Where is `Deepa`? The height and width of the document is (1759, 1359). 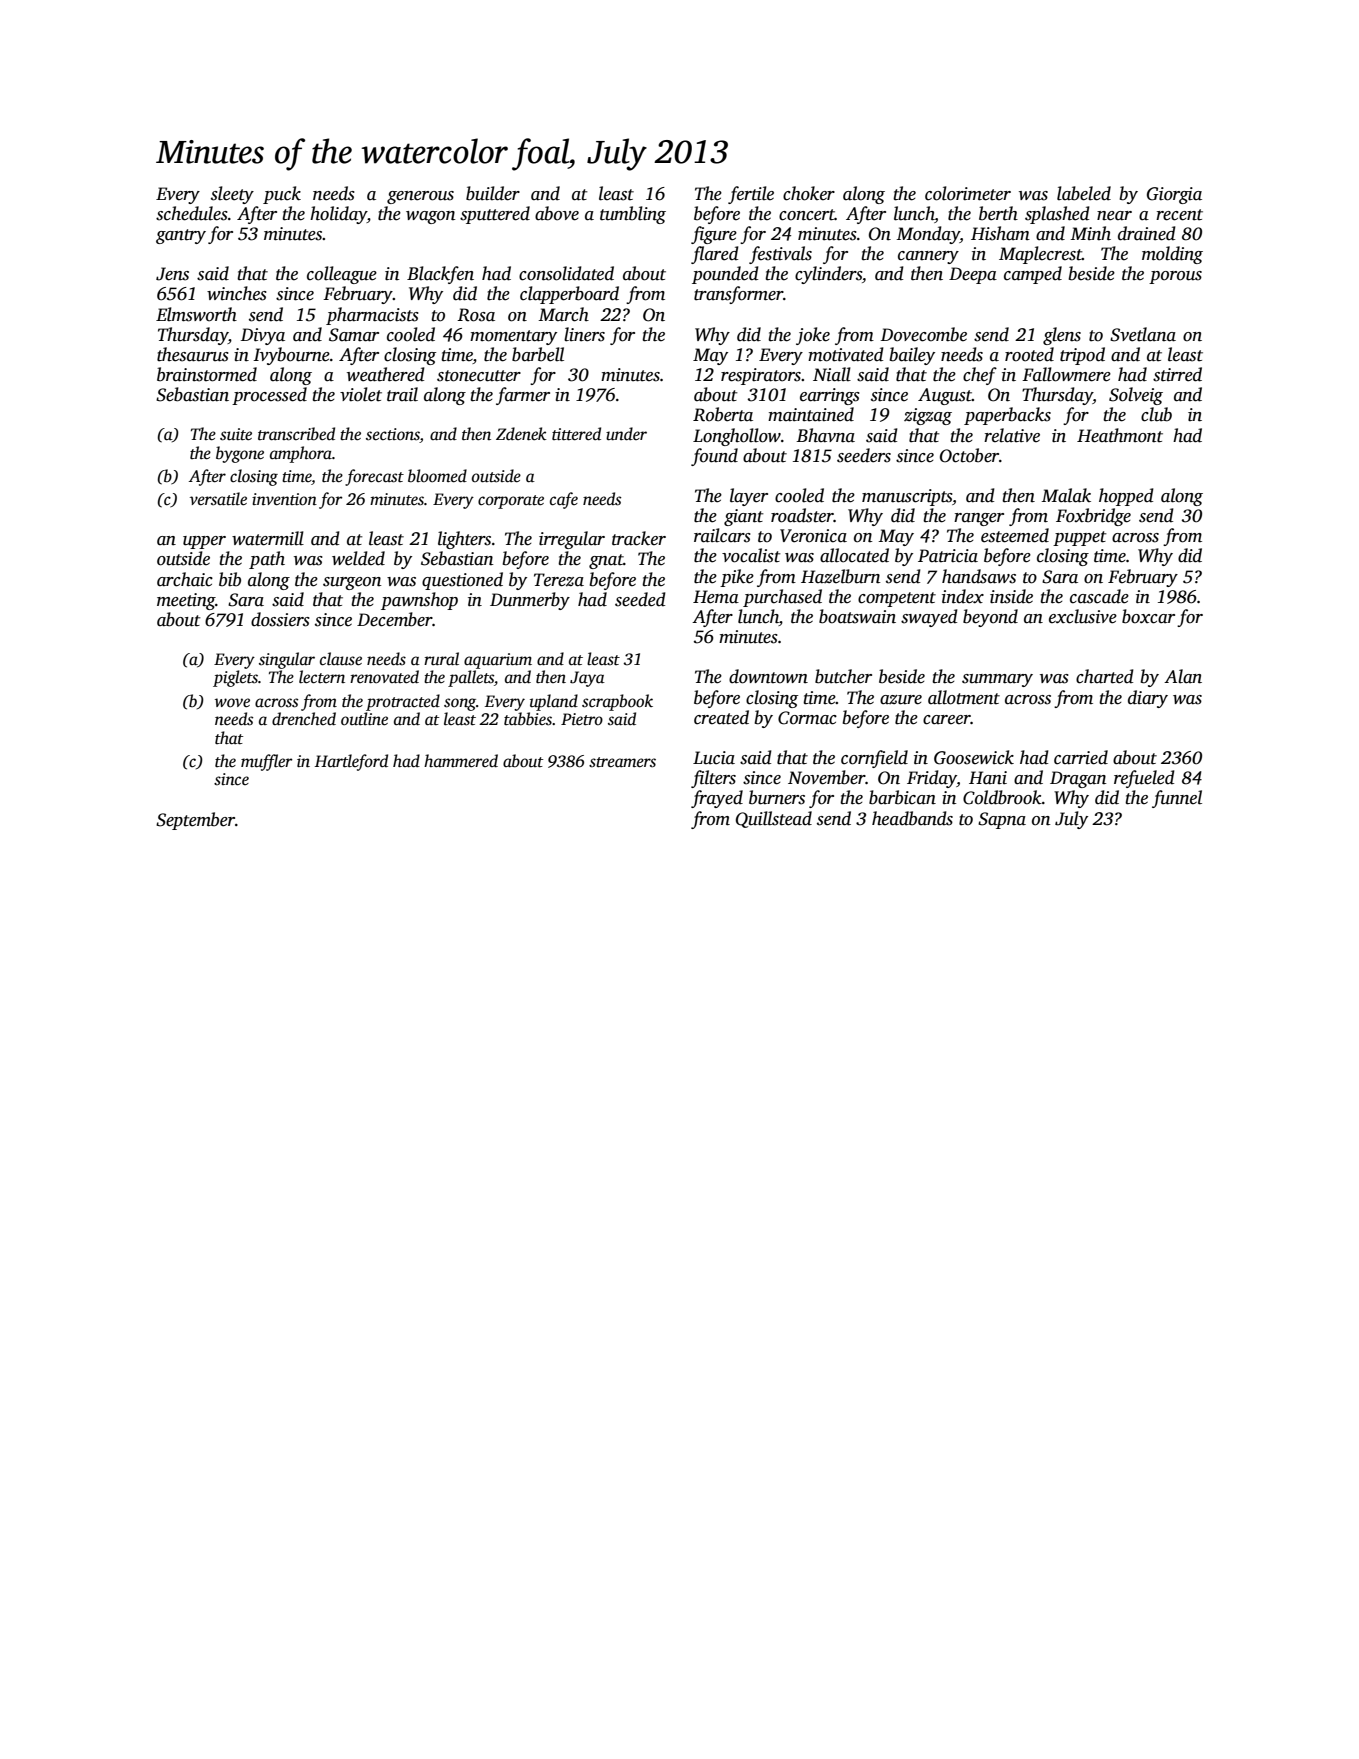
Deepa is located at coordinates (973, 275).
